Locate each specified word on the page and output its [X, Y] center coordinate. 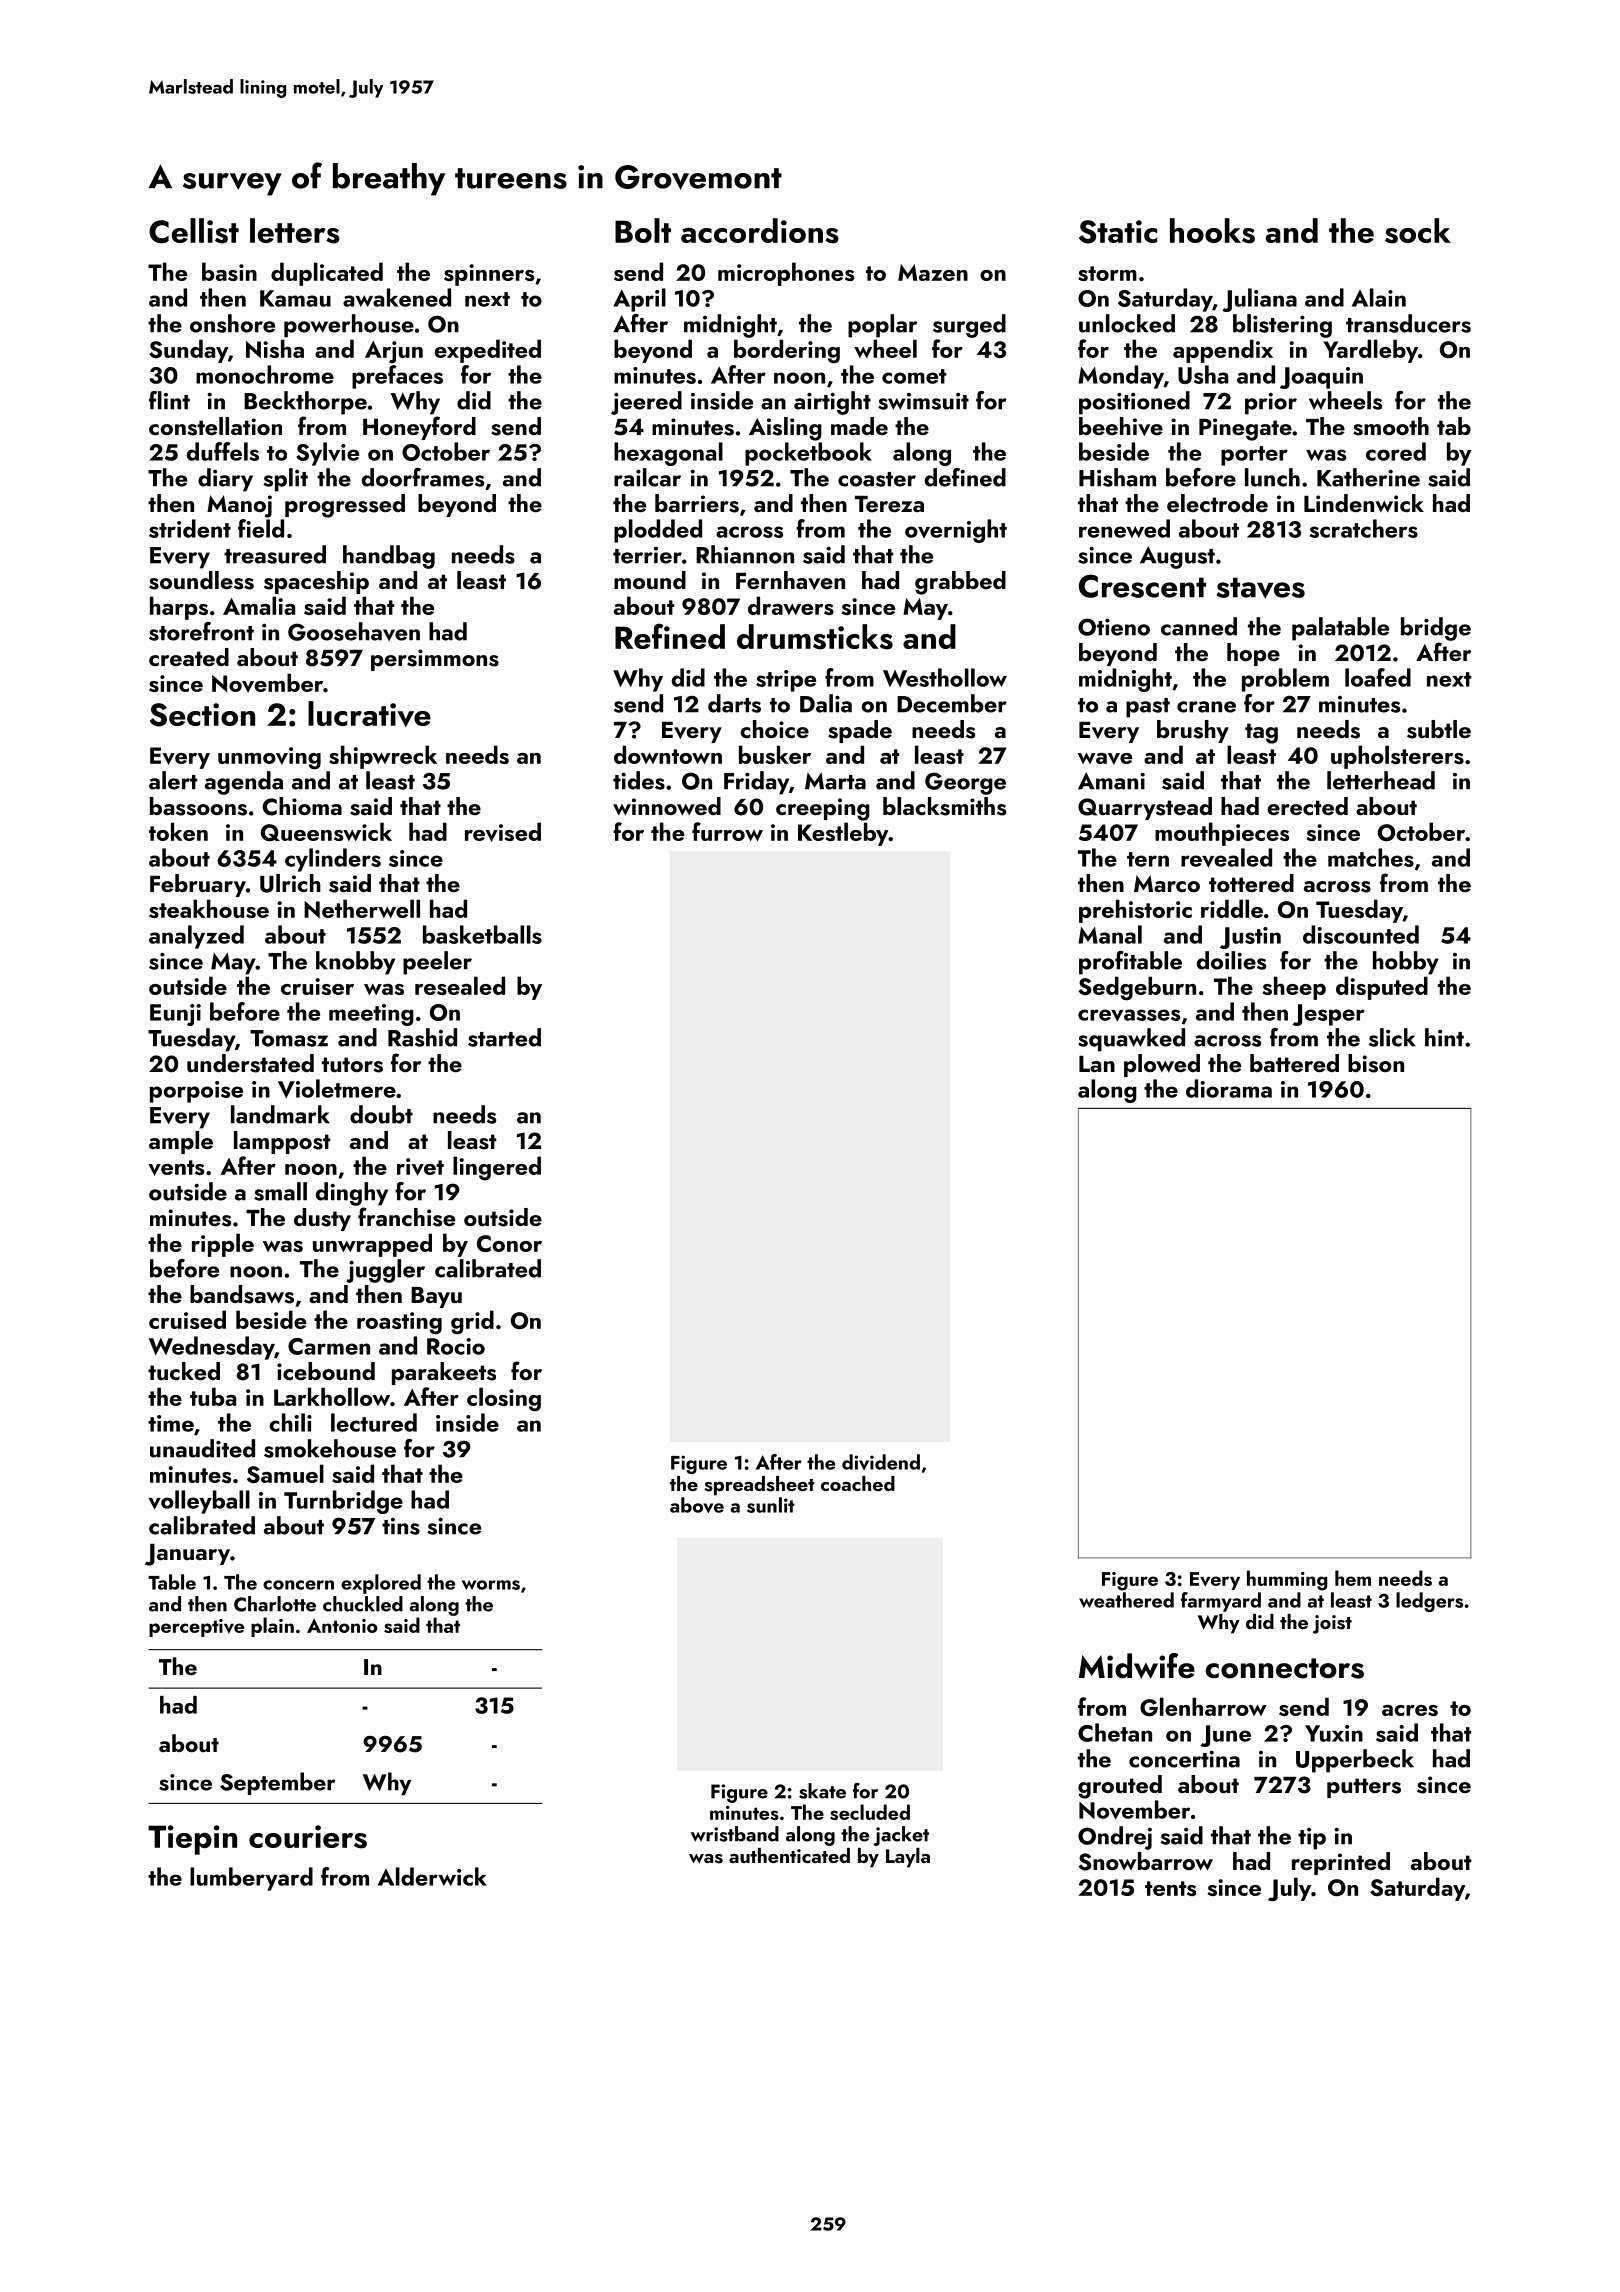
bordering [787, 351]
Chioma [302, 806]
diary [225, 480]
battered [1294, 1063]
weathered [1126, 1600]
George [965, 783]
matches [1371, 857]
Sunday [188, 351]
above [697, 1505]
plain [272, 1627]
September [278, 1783]
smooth [1391, 426]
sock [1418, 231]
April [639, 300]
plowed [1162, 1065]
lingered [497, 1168]
